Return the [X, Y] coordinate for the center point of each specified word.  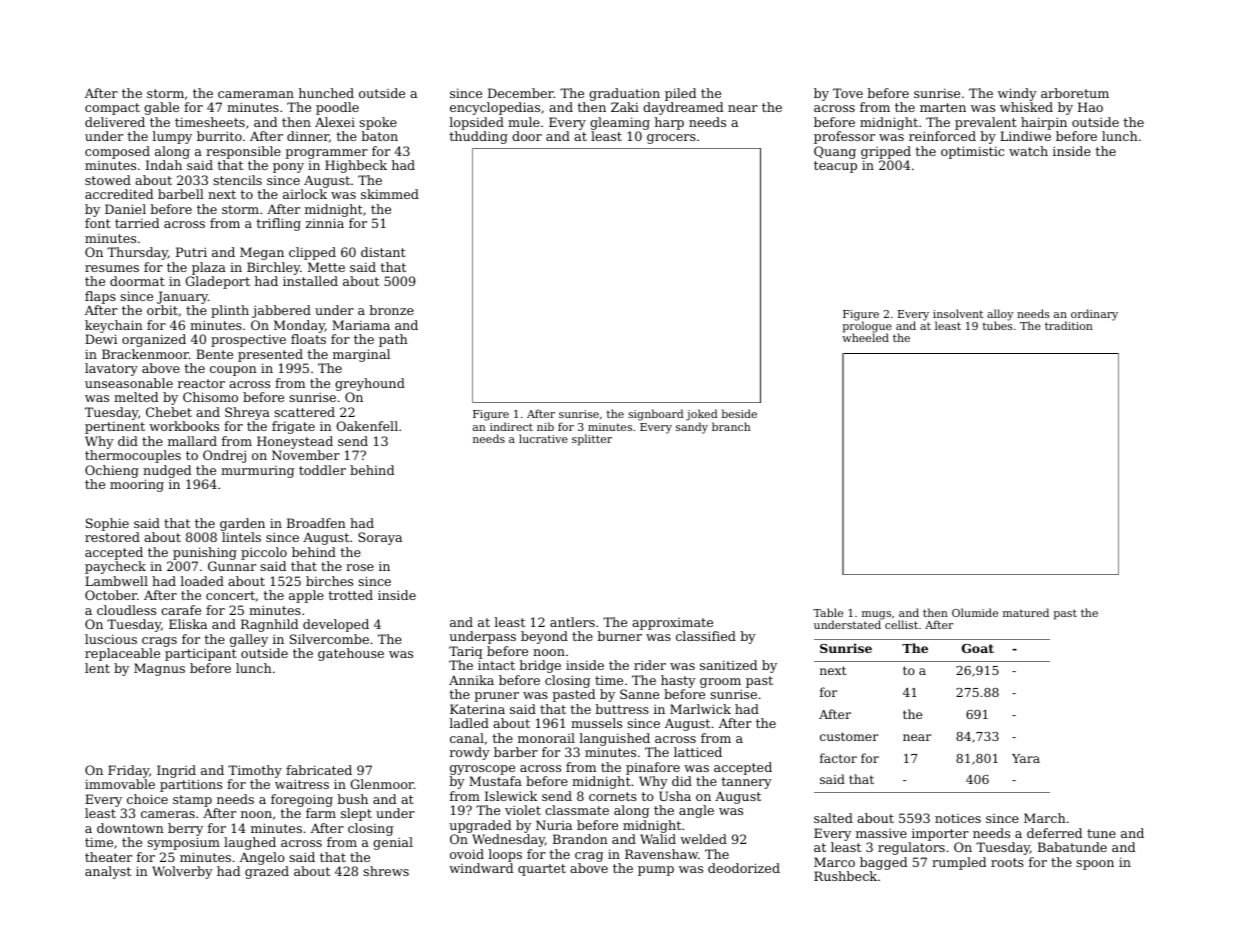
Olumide [975, 612]
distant [383, 252]
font [98, 223]
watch [1028, 151]
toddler [322, 470]
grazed [267, 872]
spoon [1095, 865]
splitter [592, 440]
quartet [542, 870]
